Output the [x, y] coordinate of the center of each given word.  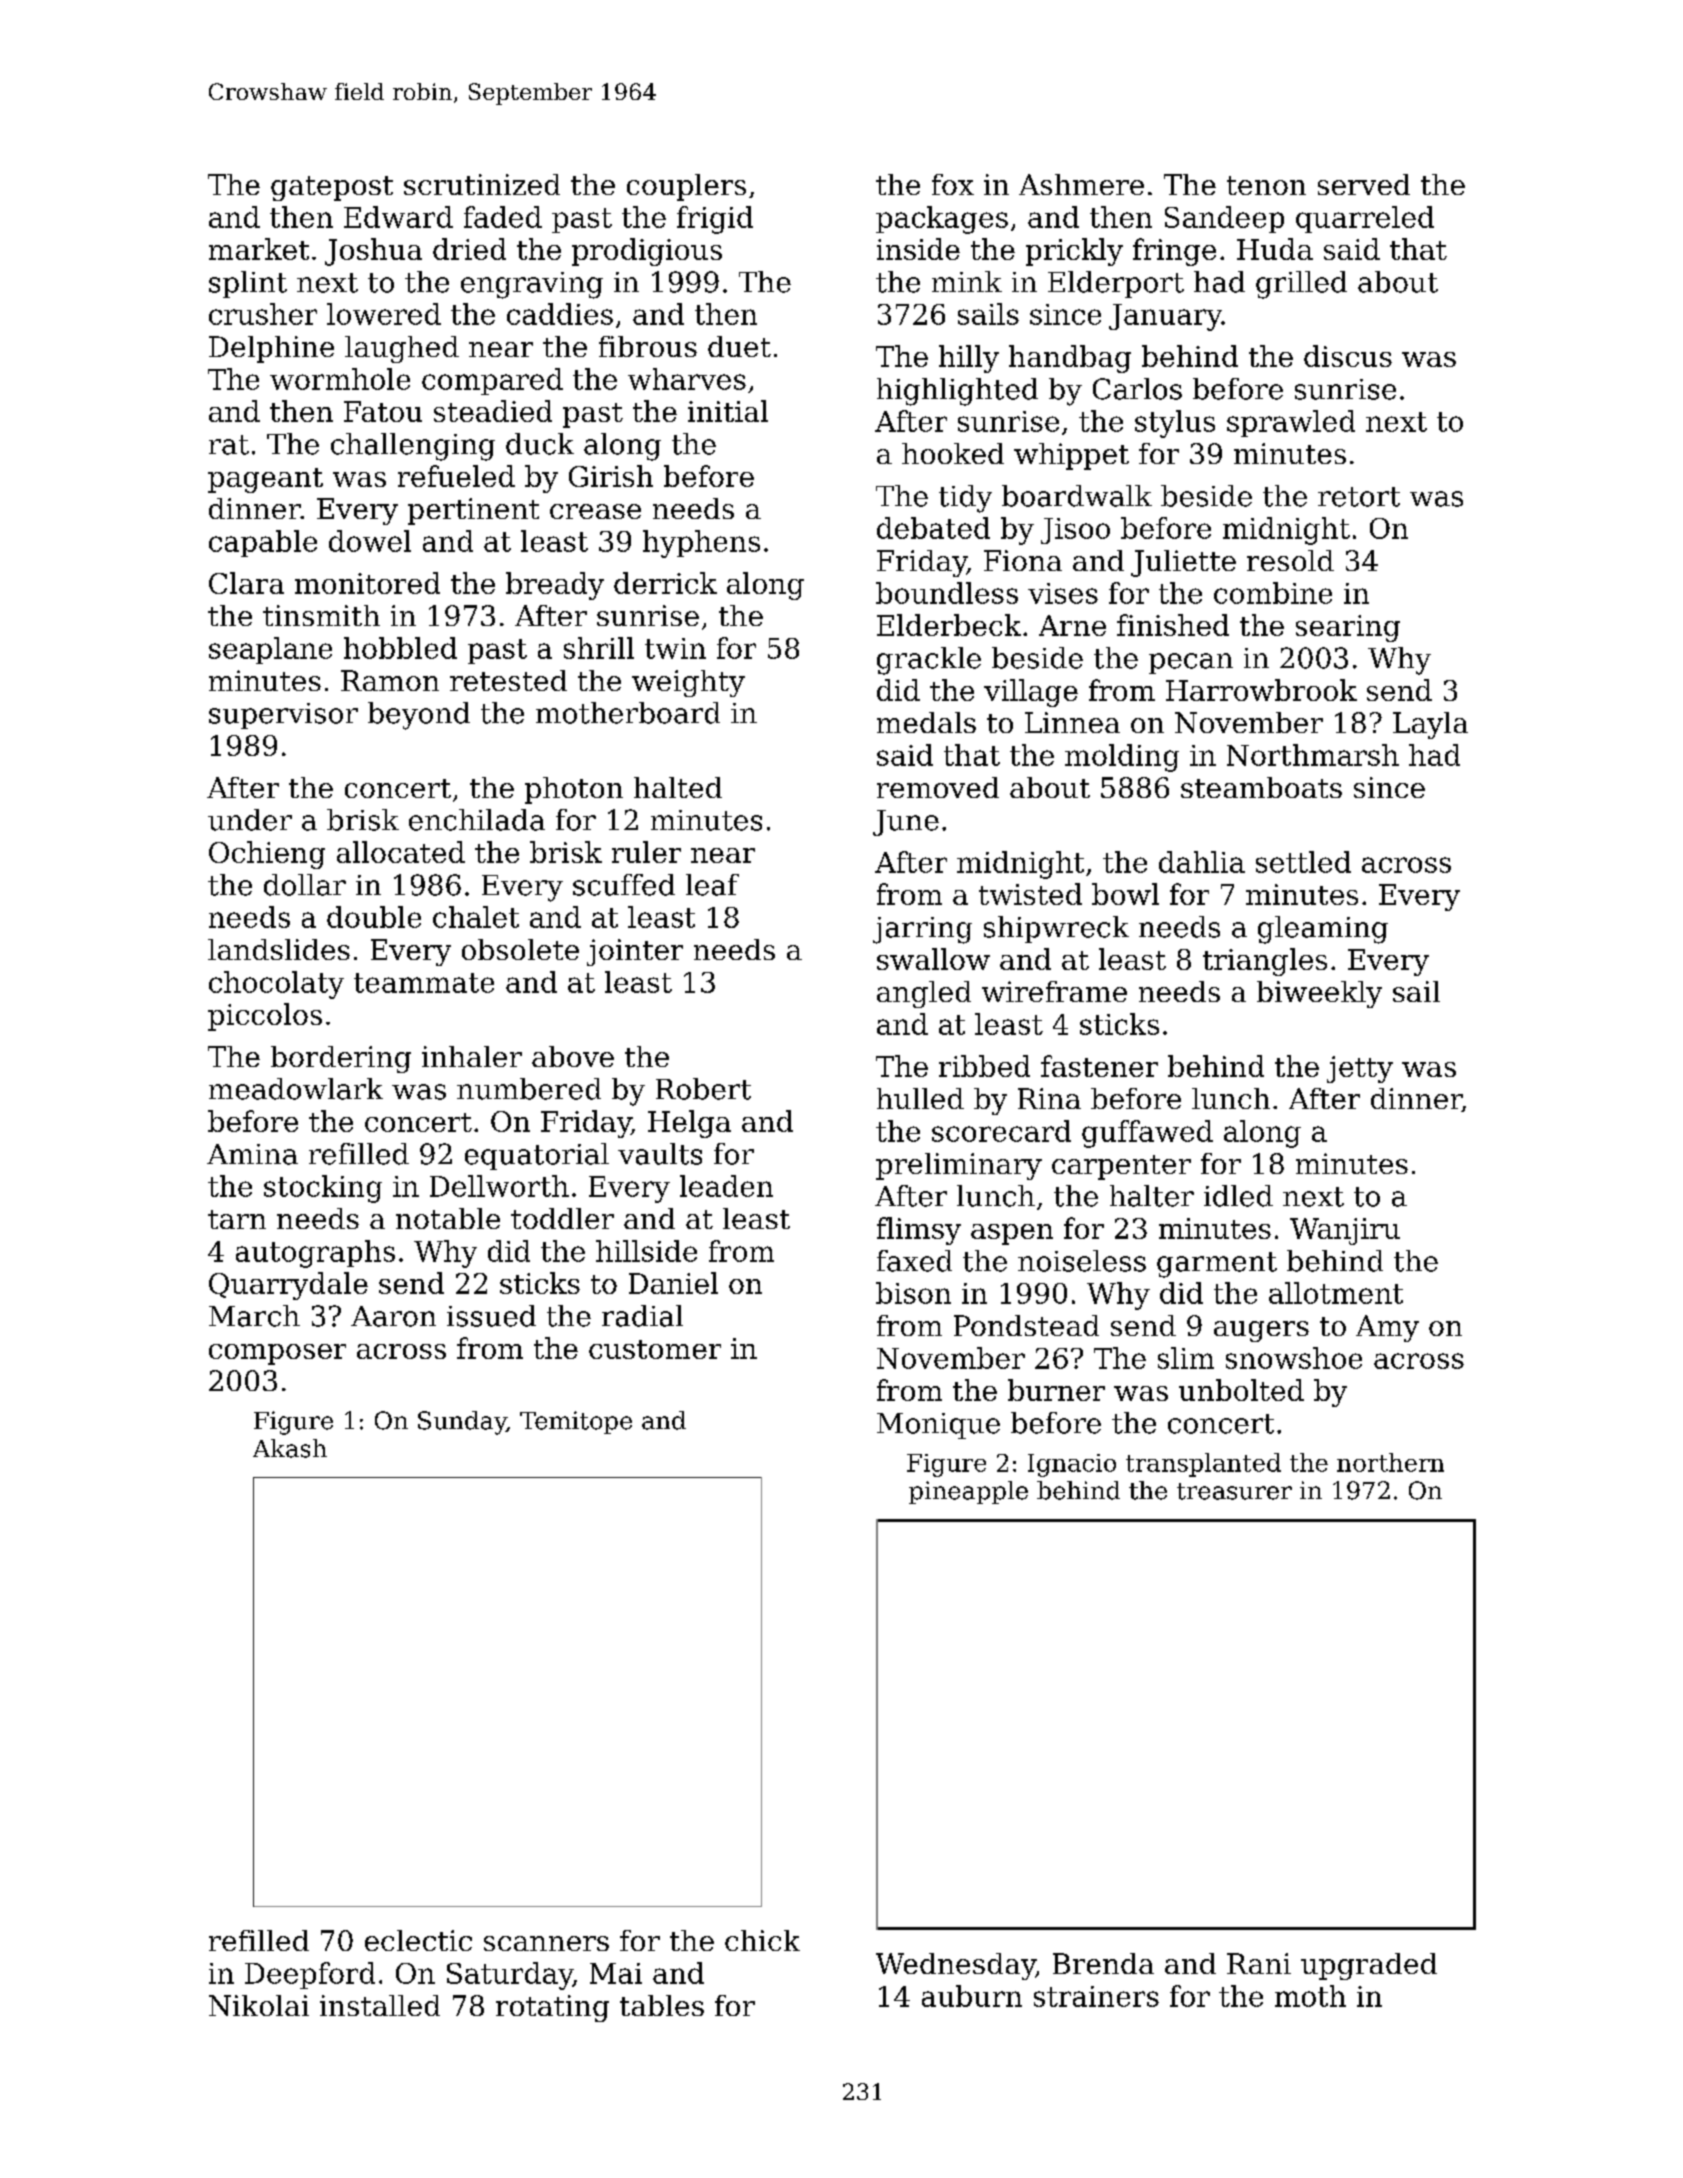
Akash [290, 1448]
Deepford [310, 1975]
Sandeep [1224, 219]
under [250, 820]
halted [678, 787]
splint [248, 284]
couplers [686, 187]
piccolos [265, 1017]
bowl [1125, 894]
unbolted [1241, 1390]
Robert [703, 1089]
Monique [938, 1426]
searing [1348, 628]
